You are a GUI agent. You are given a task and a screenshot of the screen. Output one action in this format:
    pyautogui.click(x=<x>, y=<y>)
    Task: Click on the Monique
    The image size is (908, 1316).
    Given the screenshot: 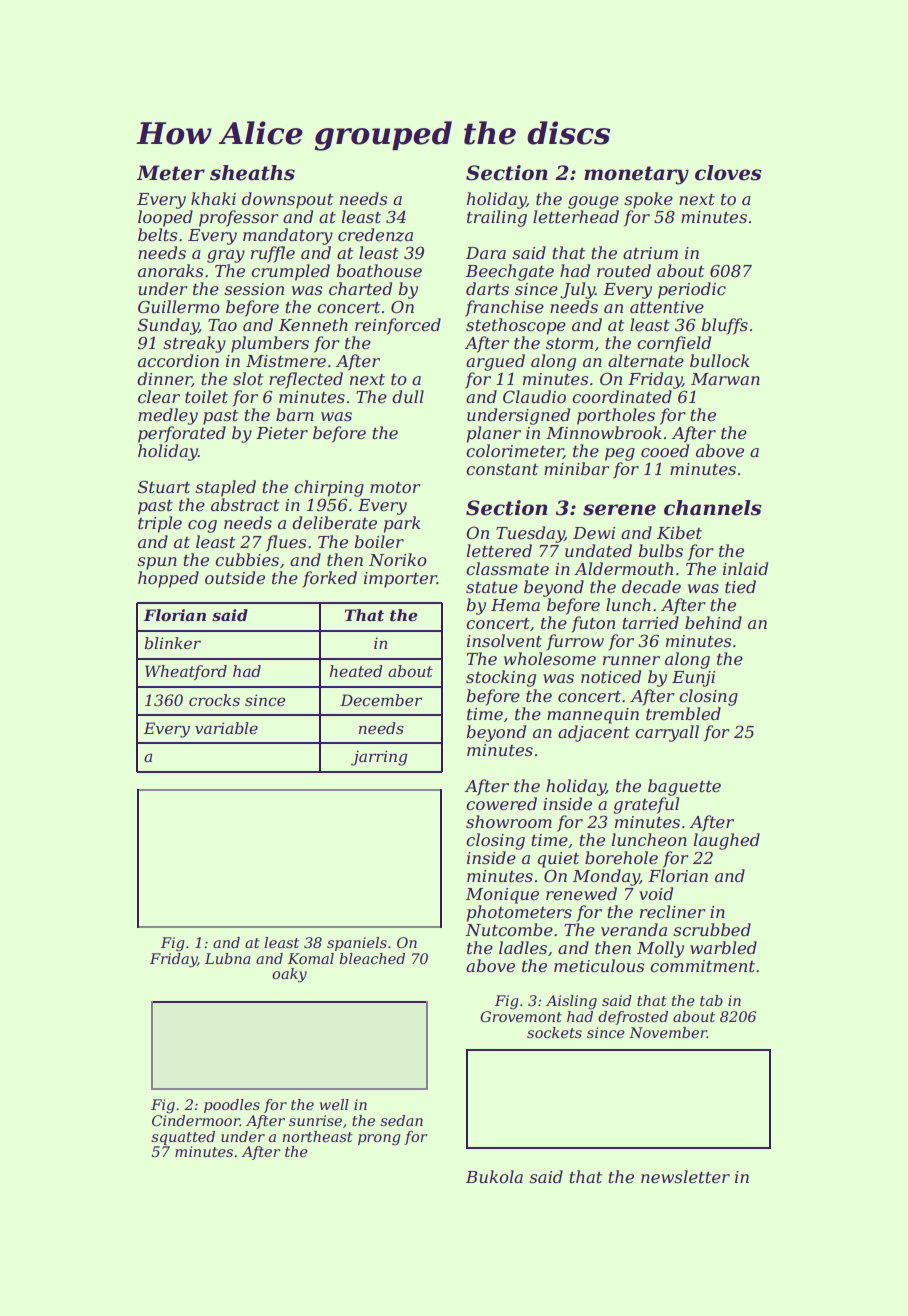 What is the action you would take?
    pyautogui.click(x=502, y=896)
